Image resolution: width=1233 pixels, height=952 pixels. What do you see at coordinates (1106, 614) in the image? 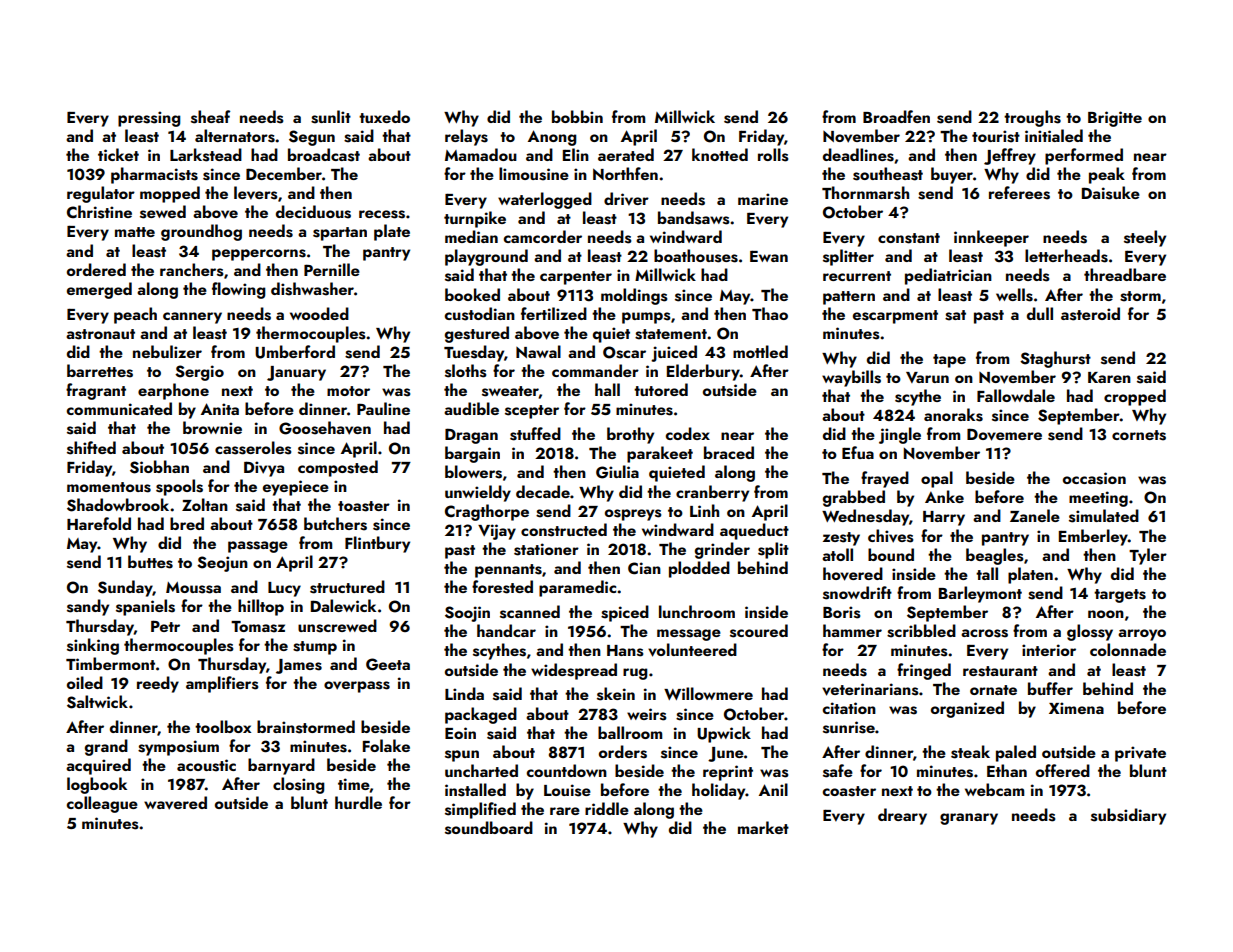
I see `noon` at bounding box center [1106, 614].
